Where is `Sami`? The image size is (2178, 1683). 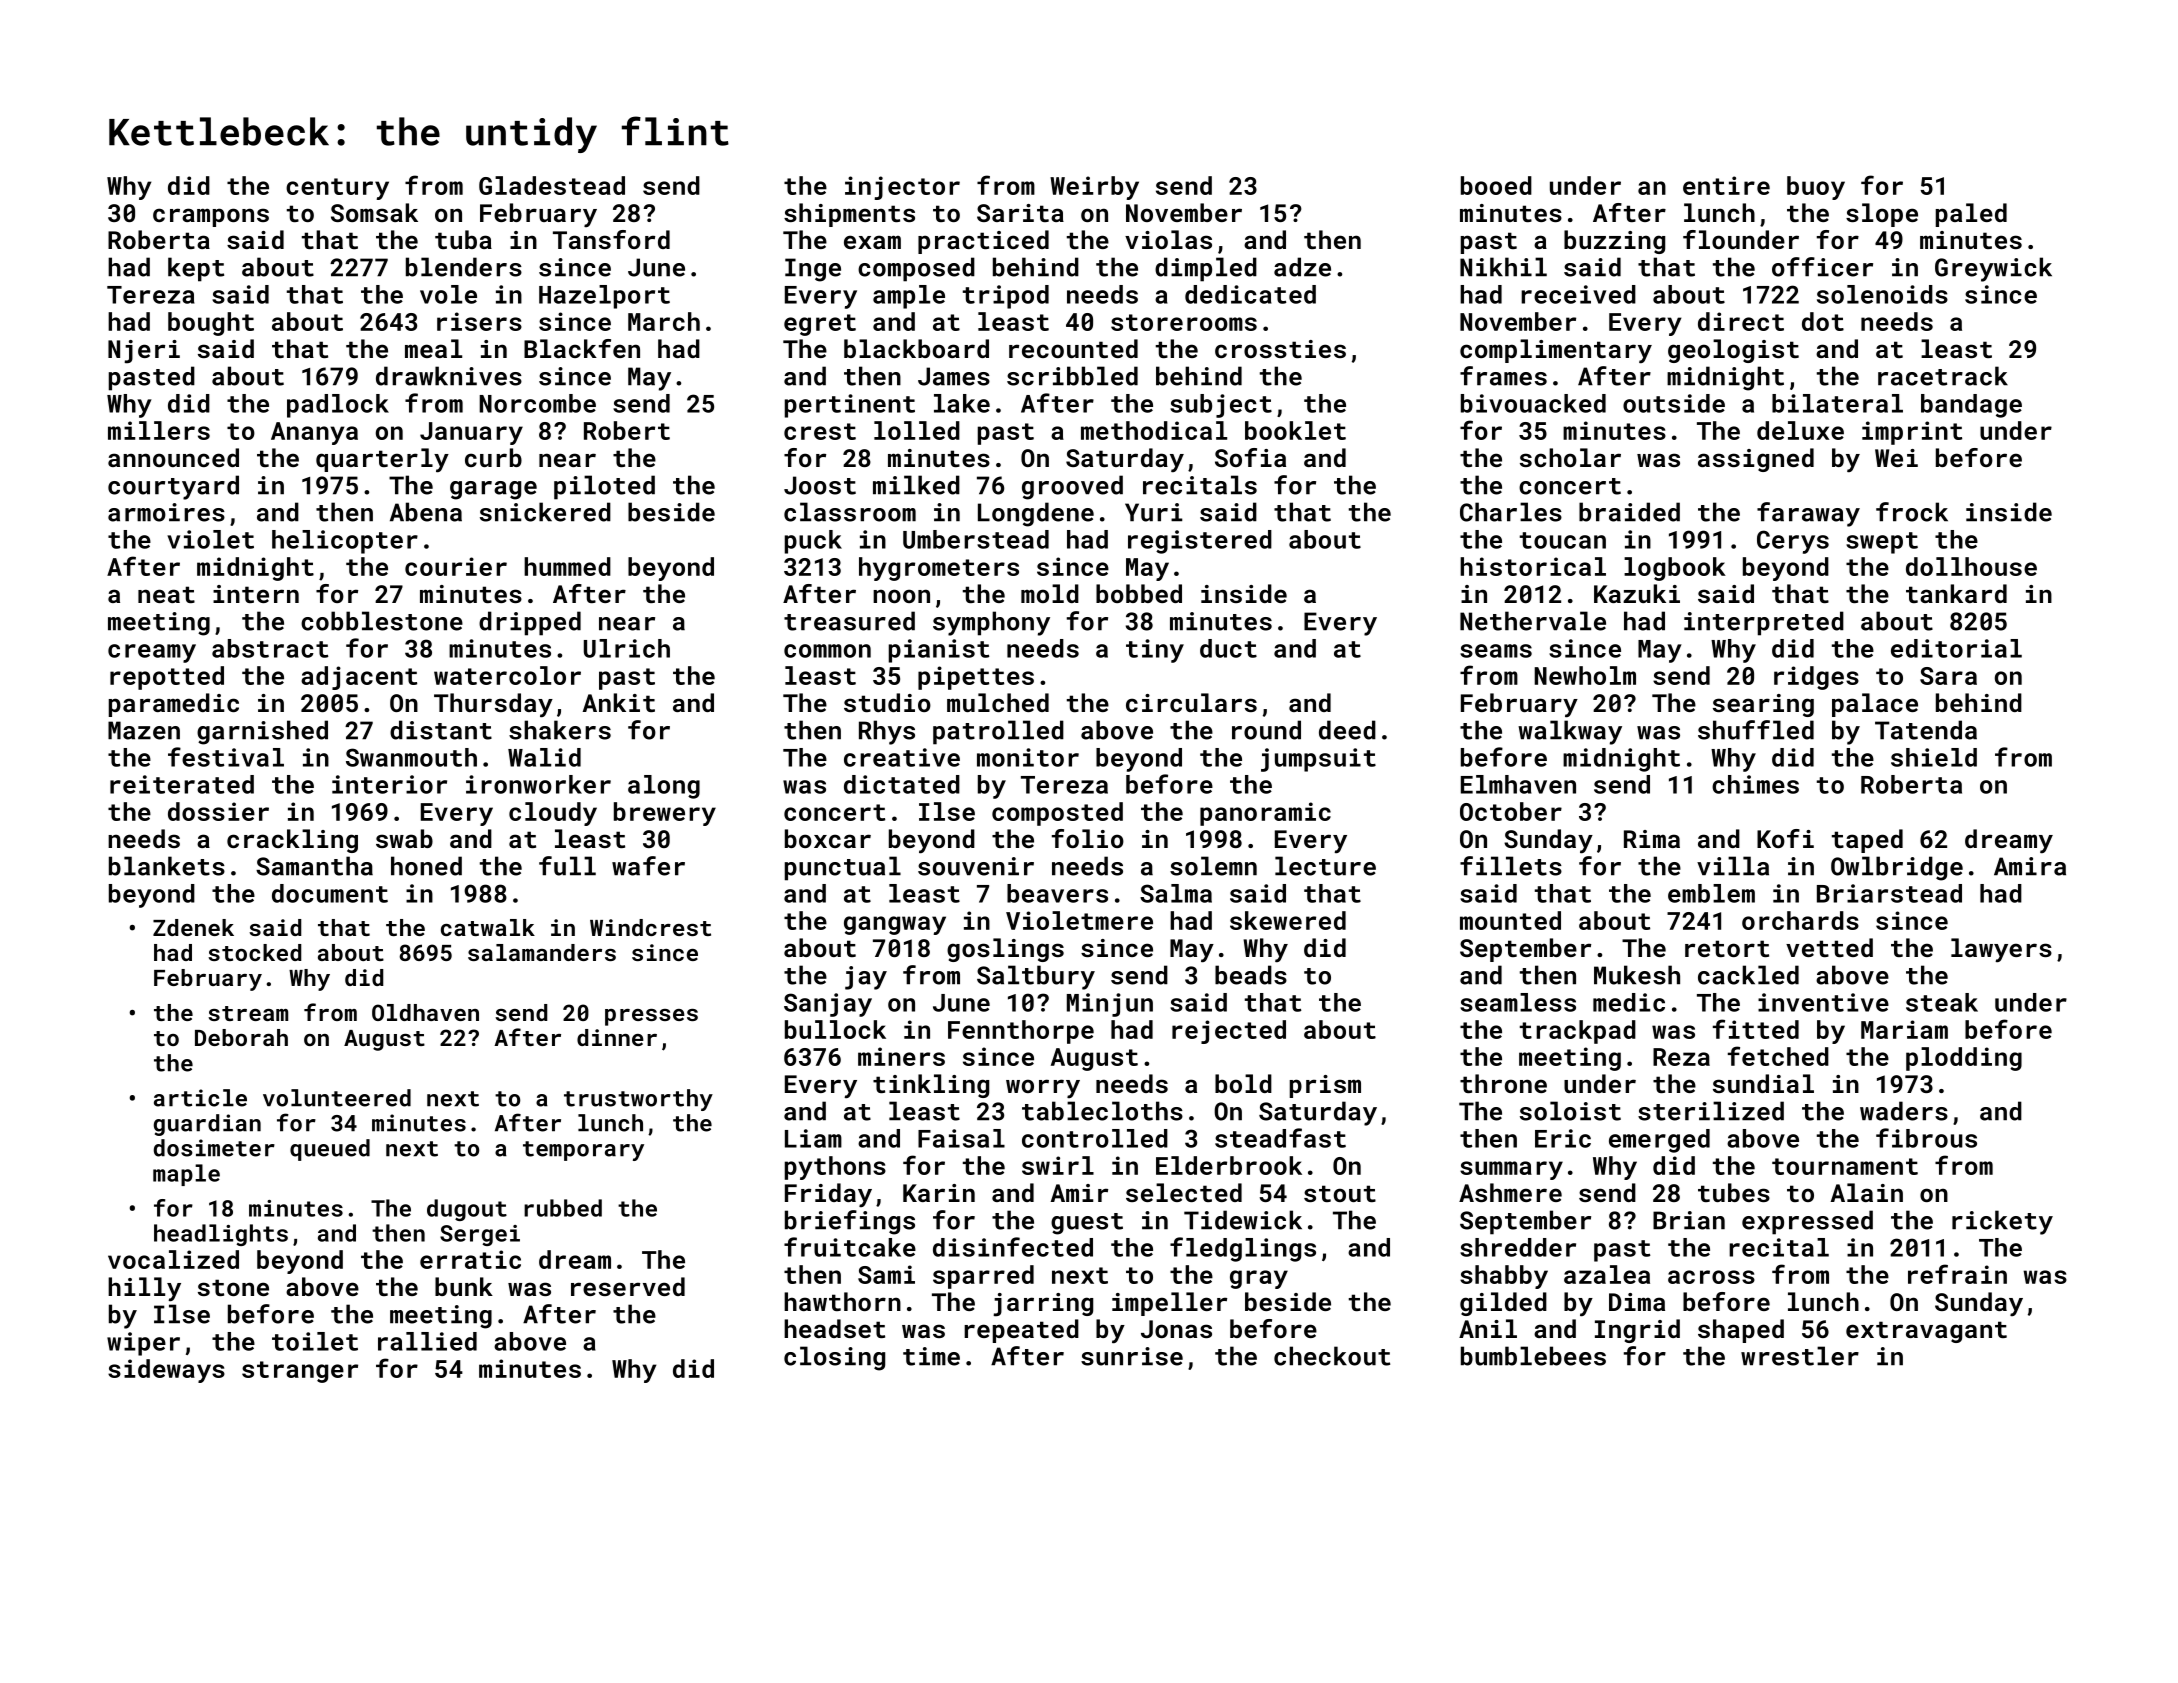 Sami is located at coordinates (886, 1274).
